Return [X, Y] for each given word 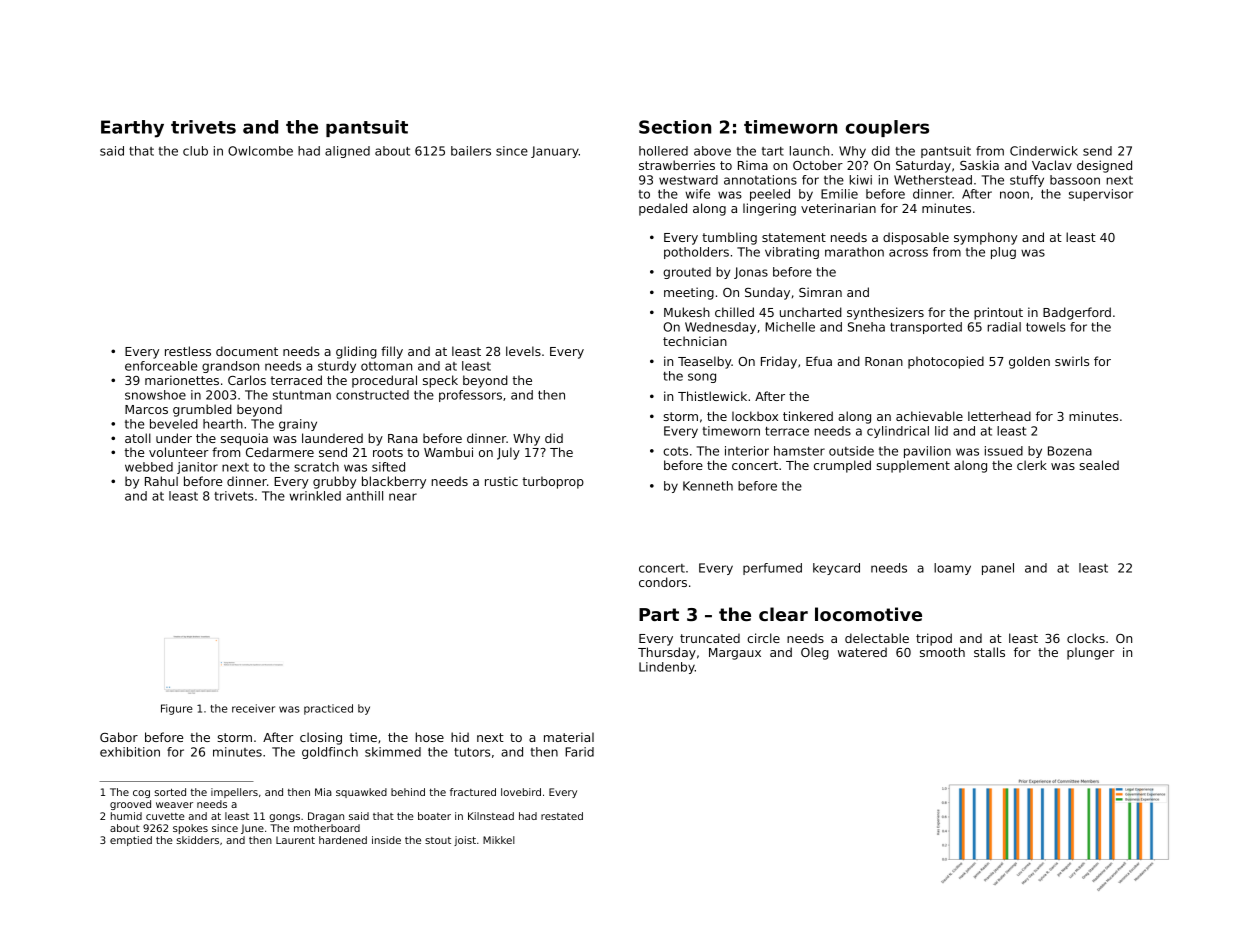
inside [386, 840]
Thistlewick [712, 396]
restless [188, 351]
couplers [887, 128]
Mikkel [499, 840]
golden [1029, 362]
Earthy [132, 129]
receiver [253, 708]
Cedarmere [280, 452]
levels [523, 351]
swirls [1072, 361]
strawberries [677, 165]
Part [659, 614]
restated [562, 816]
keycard [836, 569]
